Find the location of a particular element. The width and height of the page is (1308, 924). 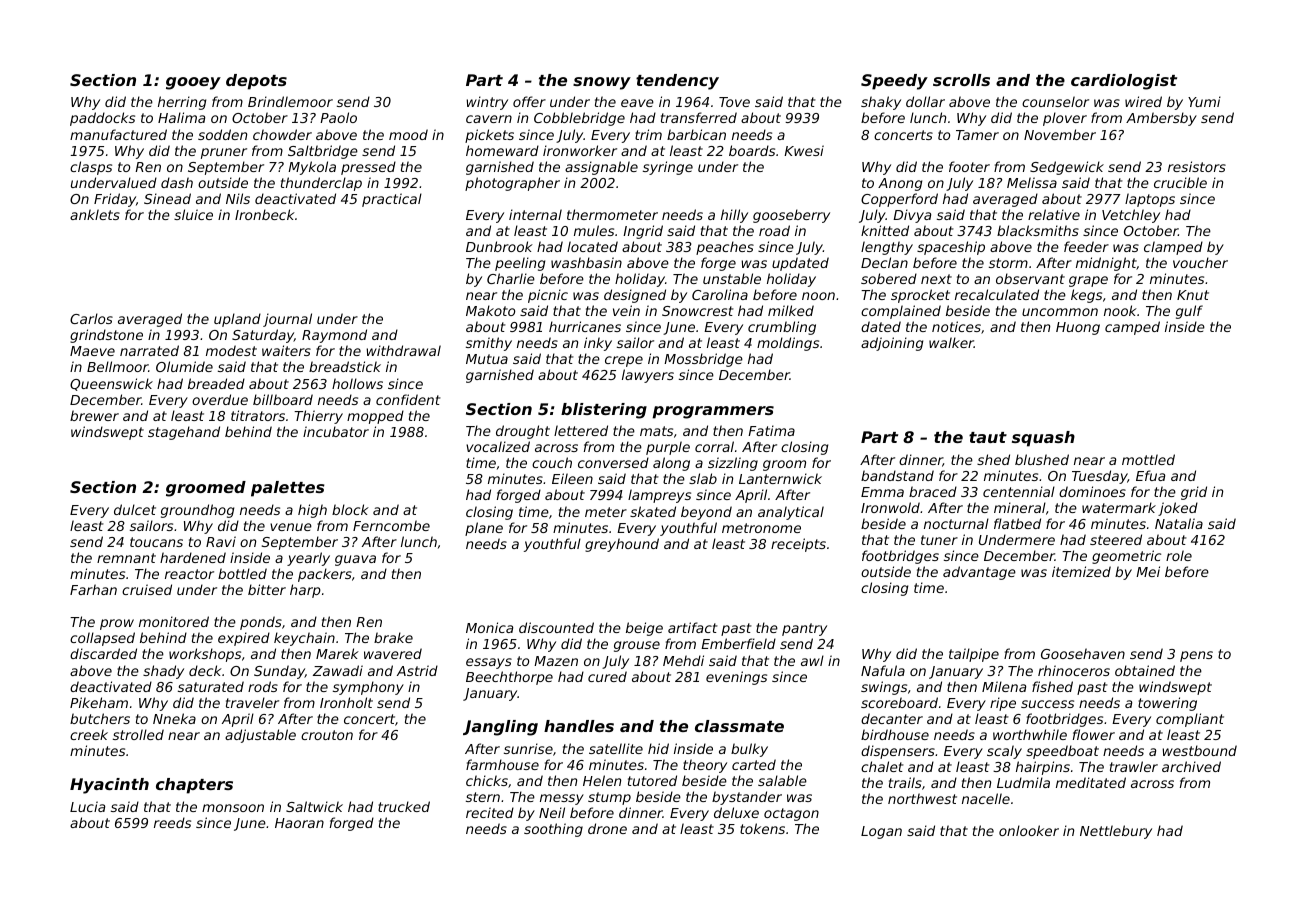

Thierry is located at coordinates (318, 417).
